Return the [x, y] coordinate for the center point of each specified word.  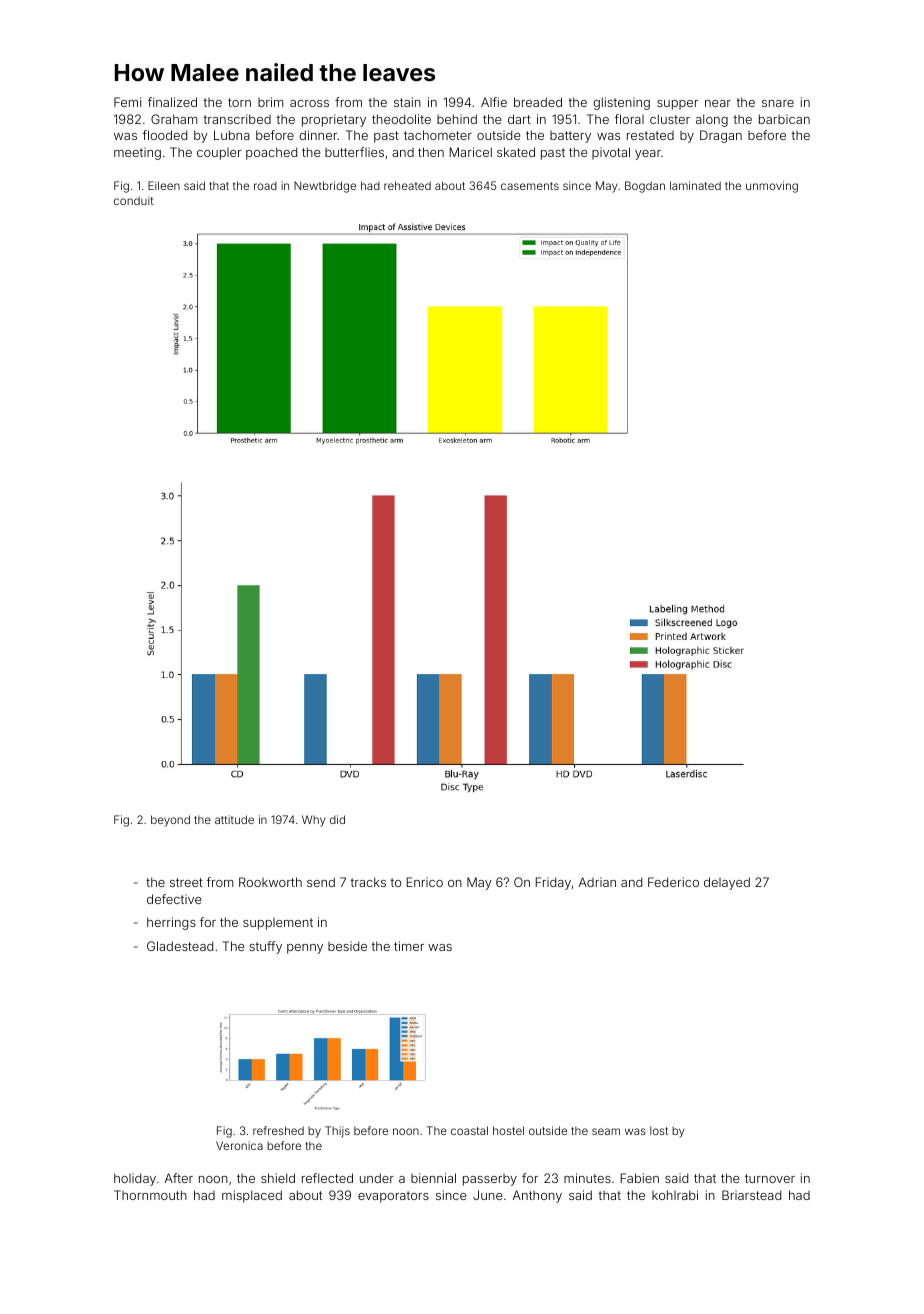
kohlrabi [675, 1195]
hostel [508, 1130]
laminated [695, 185]
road [265, 186]
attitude [234, 819]
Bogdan [645, 187]
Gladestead [180, 946]
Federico [673, 882]
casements [530, 186]
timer [409, 946]
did [337, 819]
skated [516, 152]
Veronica [239, 1145]
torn [239, 102]
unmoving [772, 187]
